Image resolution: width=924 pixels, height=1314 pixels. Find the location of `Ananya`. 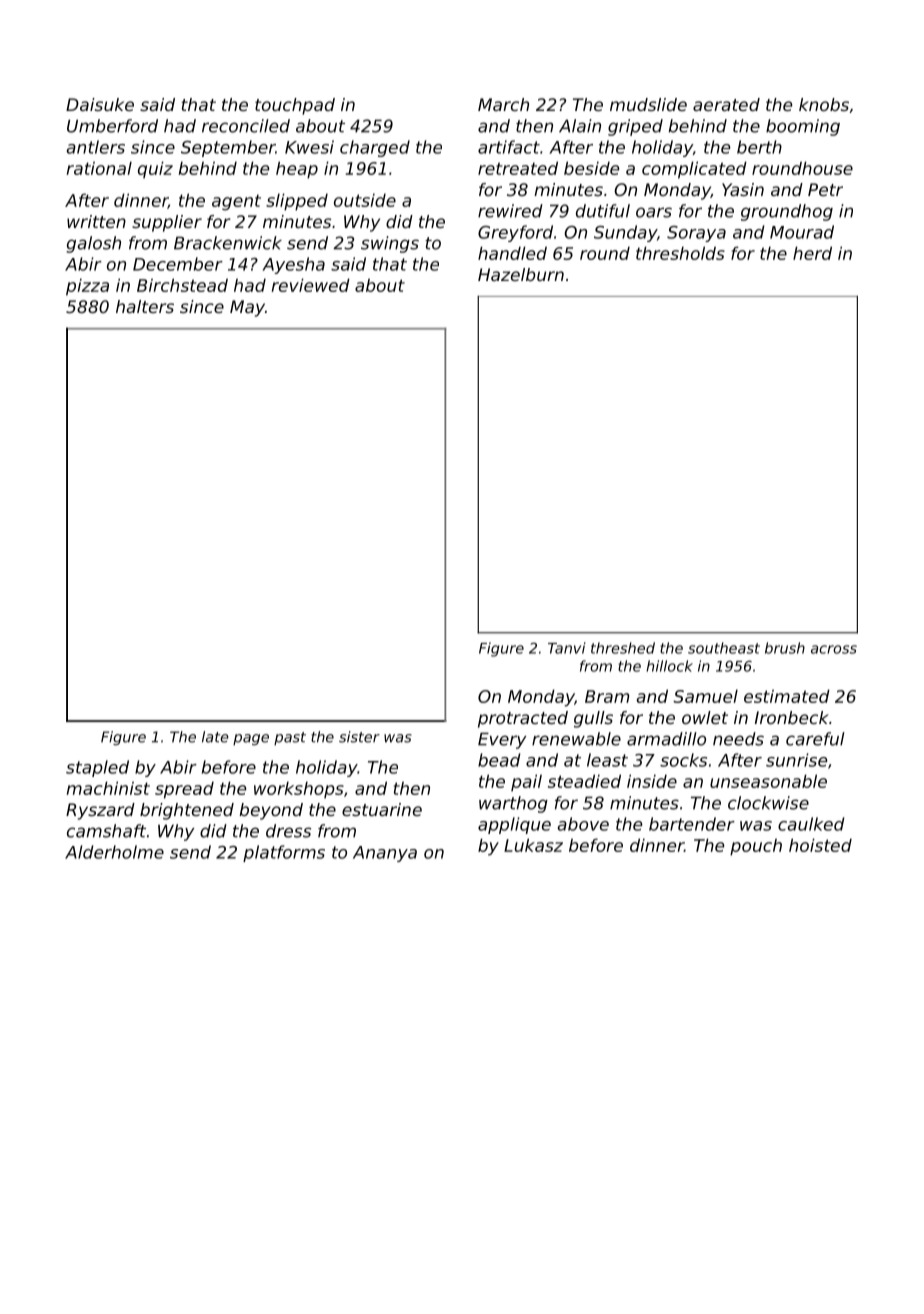

Ananya is located at coordinates (385, 854).
